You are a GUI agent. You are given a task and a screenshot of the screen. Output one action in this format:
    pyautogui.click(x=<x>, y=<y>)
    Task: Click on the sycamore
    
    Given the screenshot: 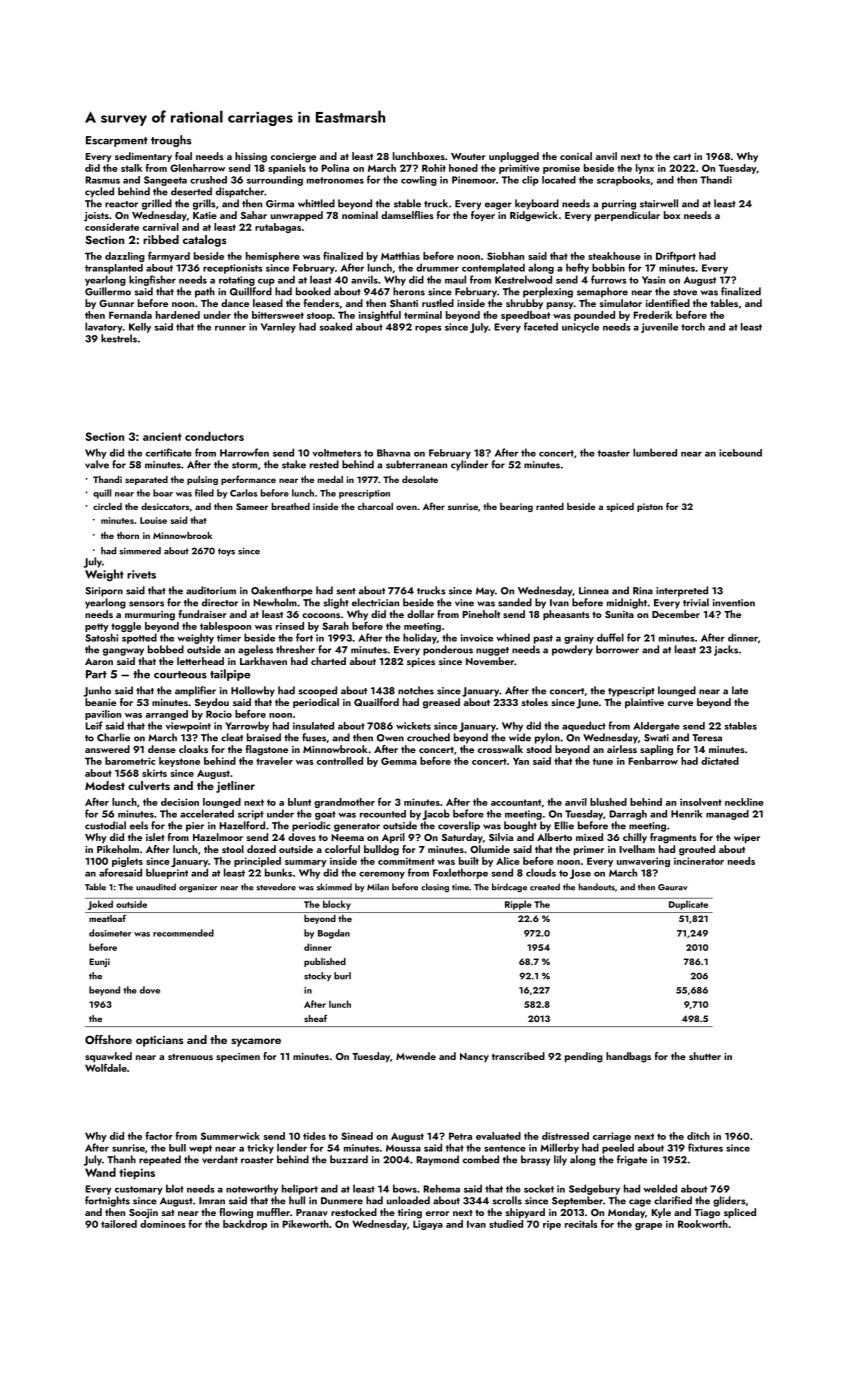 What is the action you would take?
    pyautogui.click(x=256, y=1042)
